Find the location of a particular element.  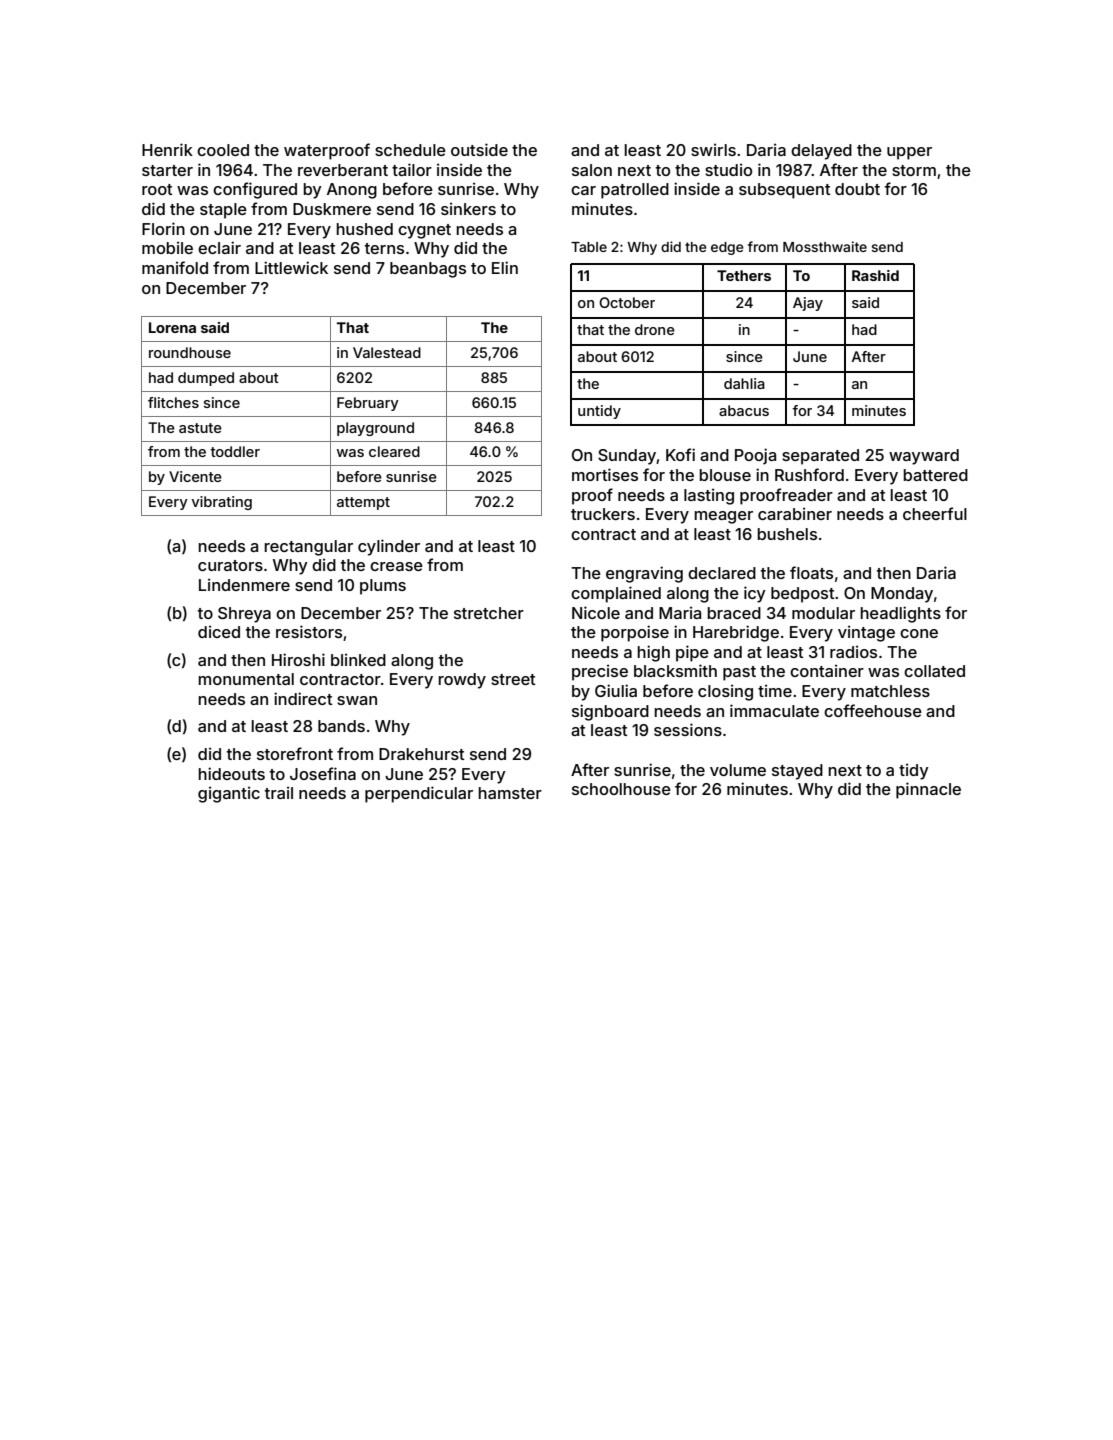

gigantic is located at coordinates (229, 794).
